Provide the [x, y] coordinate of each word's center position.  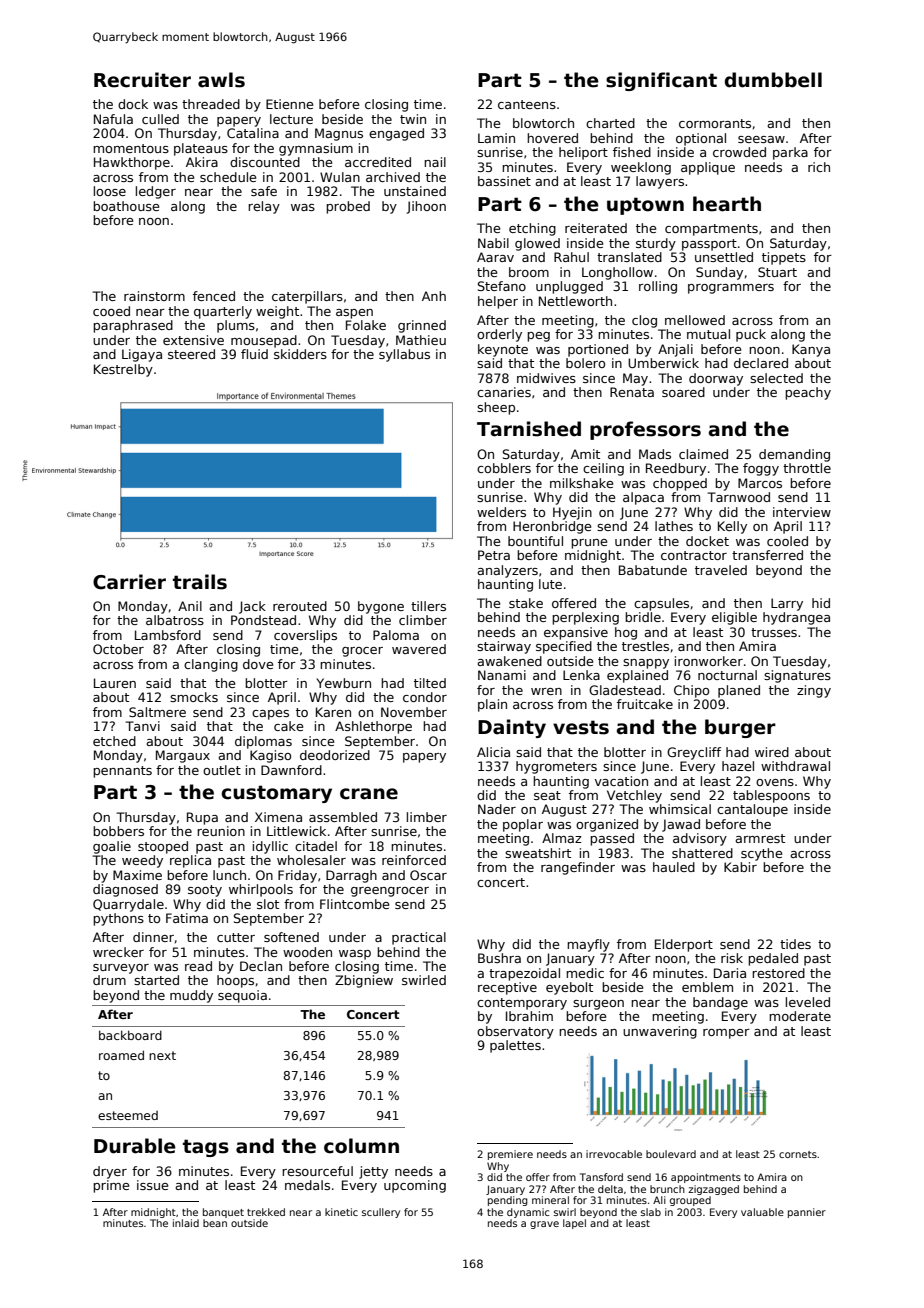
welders [501, 512]
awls [221, 80]
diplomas [263, 742]
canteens [527, 104]
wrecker [118, 952]
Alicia [493, 752]
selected [776, 378]
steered [191, 354]
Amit [585, 454]
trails [200, 582]
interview [802, 512]
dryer [110, 1172]
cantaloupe [752, 810]
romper [726, 1034]
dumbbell [773, 80]
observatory [515, 1032]
